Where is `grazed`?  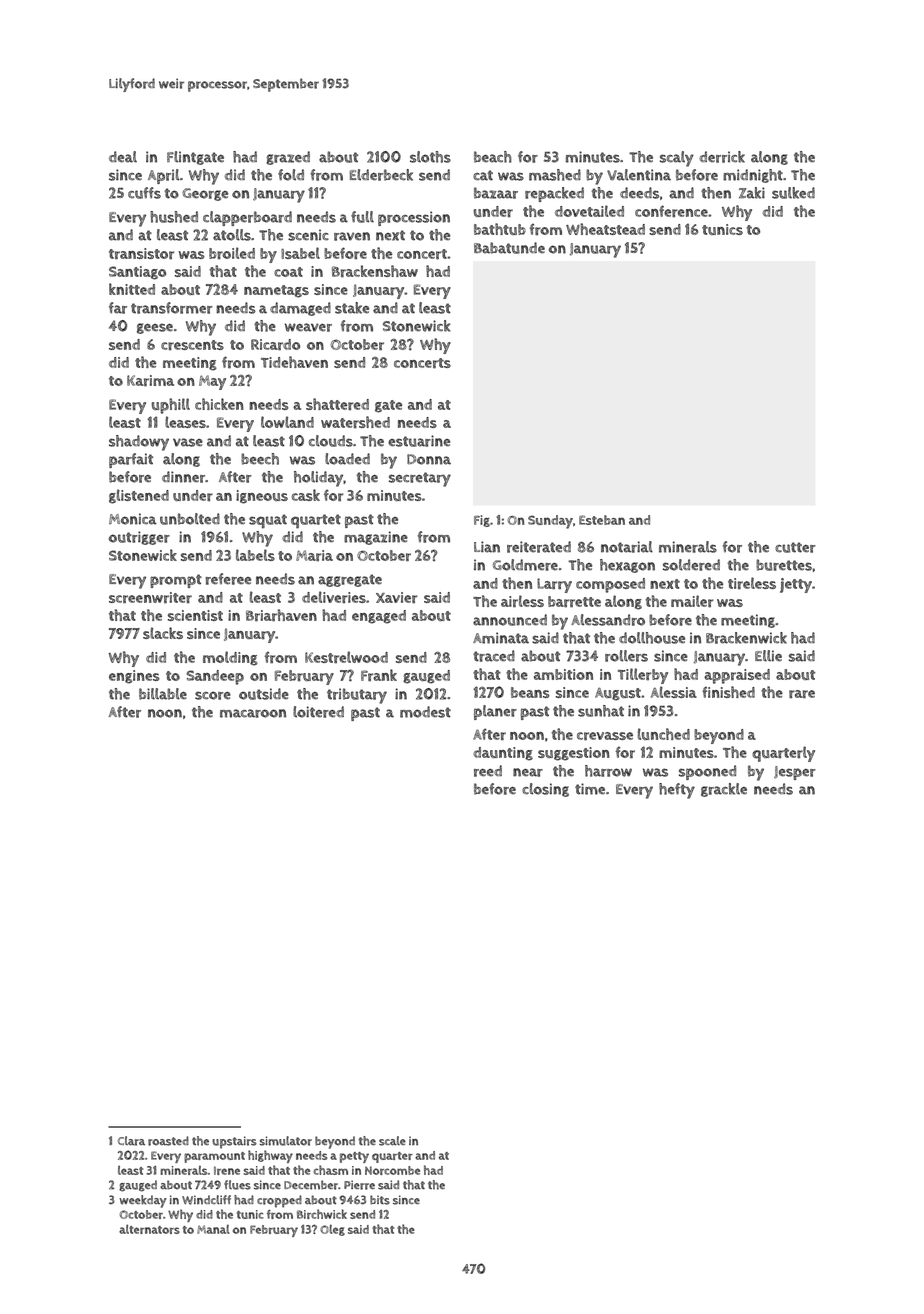
grazed is located at coordinates (288, 158).
